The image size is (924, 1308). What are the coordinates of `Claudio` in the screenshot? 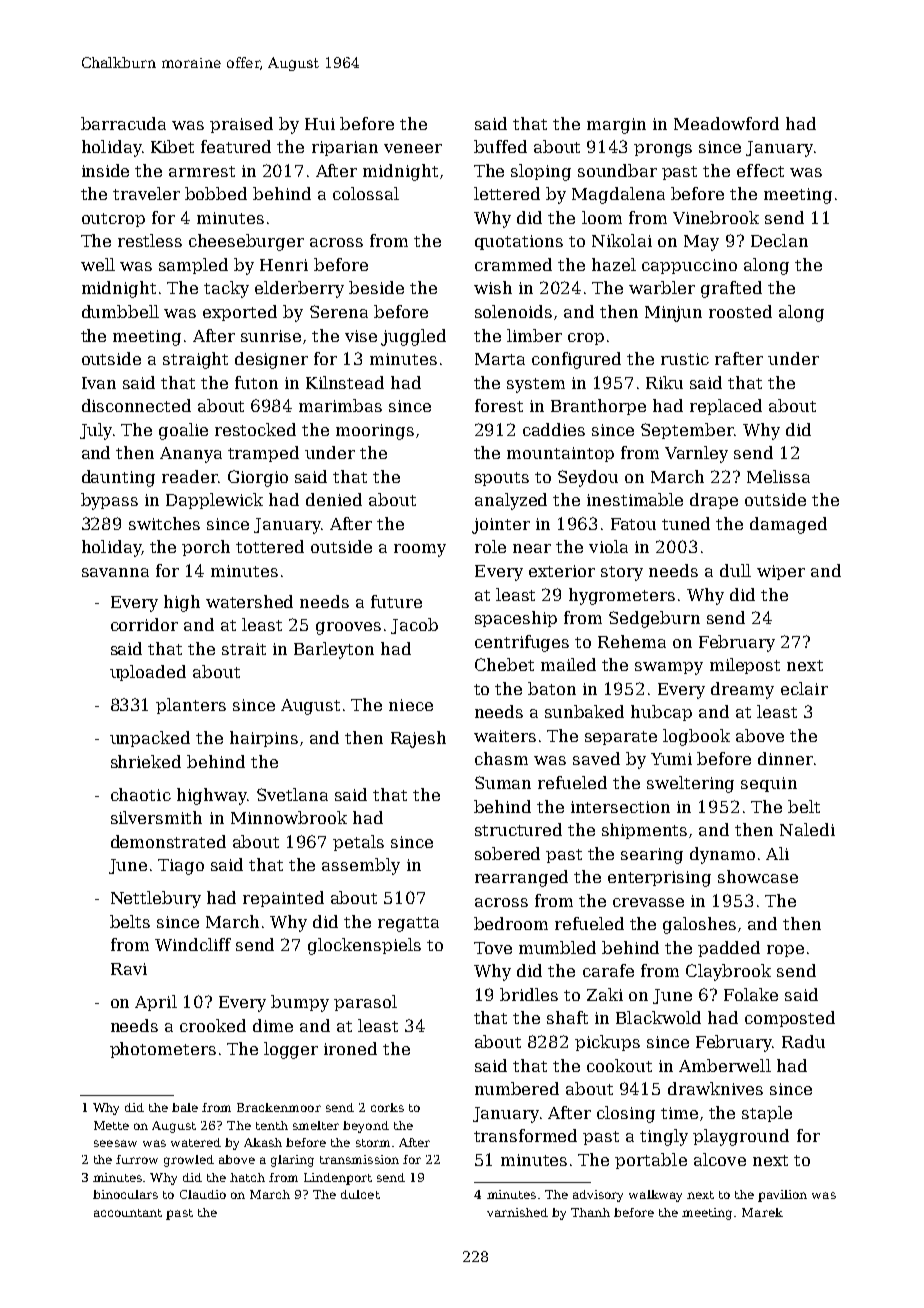 It's located at (203, 1194).
